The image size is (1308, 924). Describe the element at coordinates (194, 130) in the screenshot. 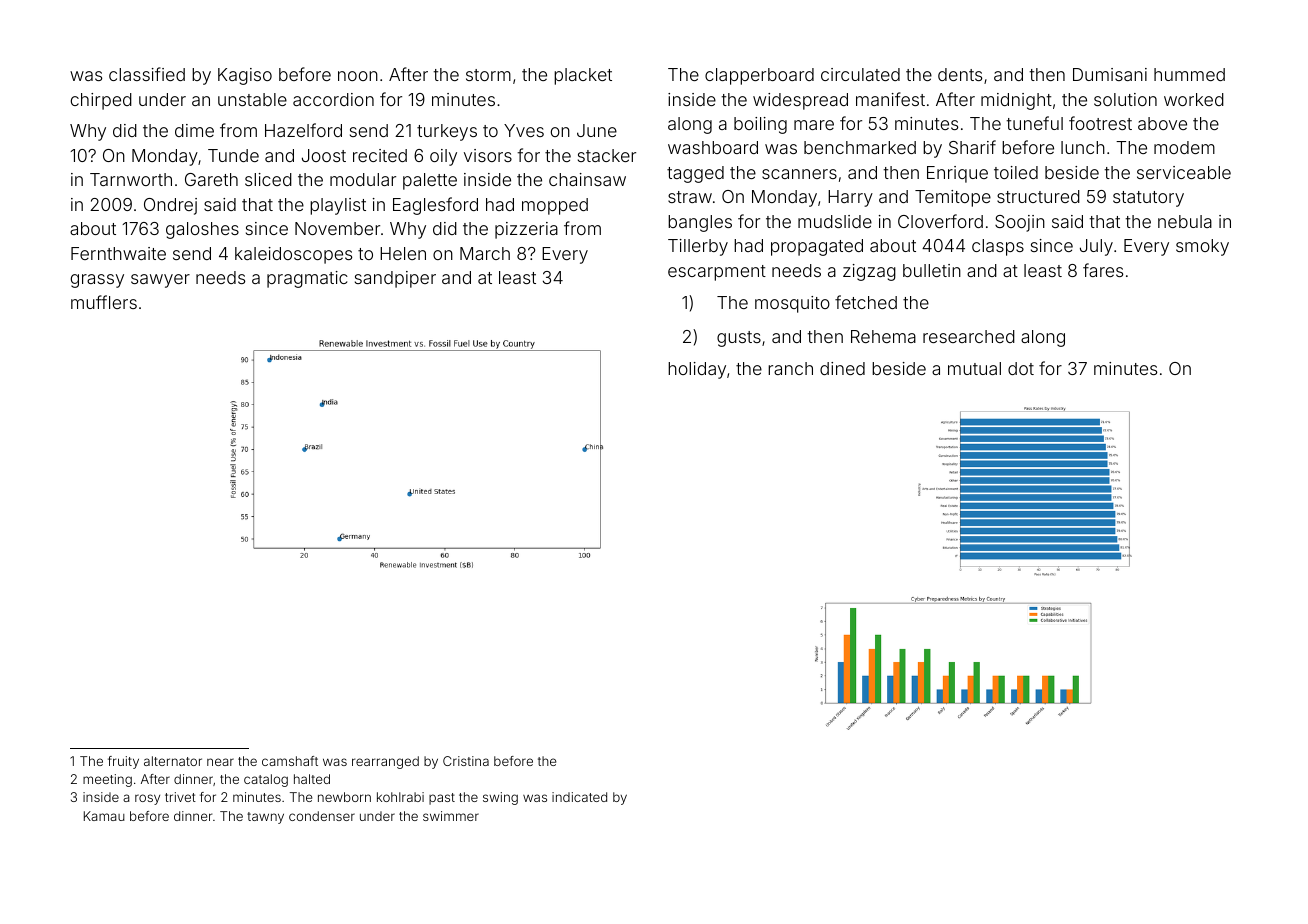

I see `dime` at that location.
